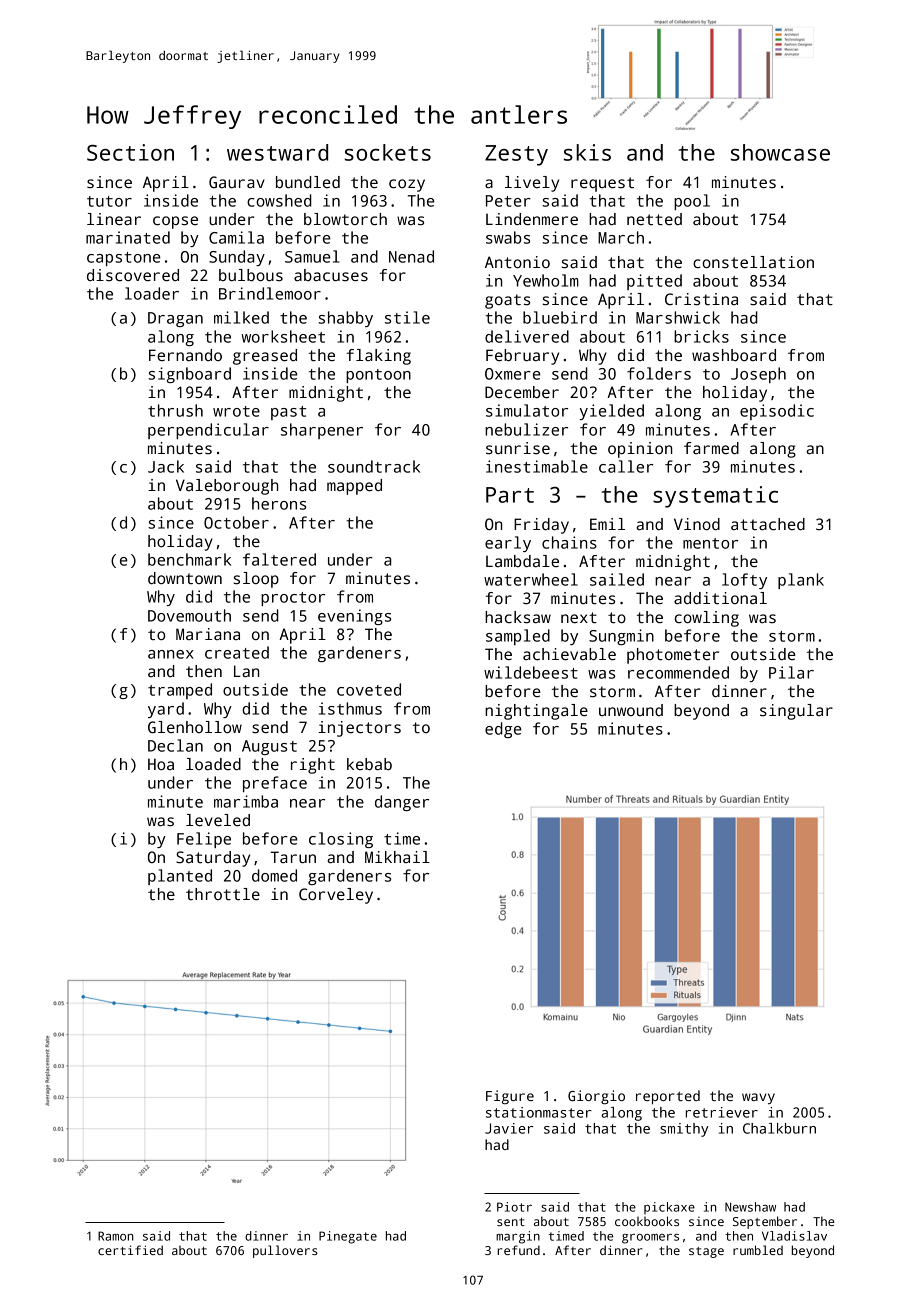  What do you see at coordinates (354, 487) in the screenshot?
I see `mapped` at bounding box center [354, 487].
